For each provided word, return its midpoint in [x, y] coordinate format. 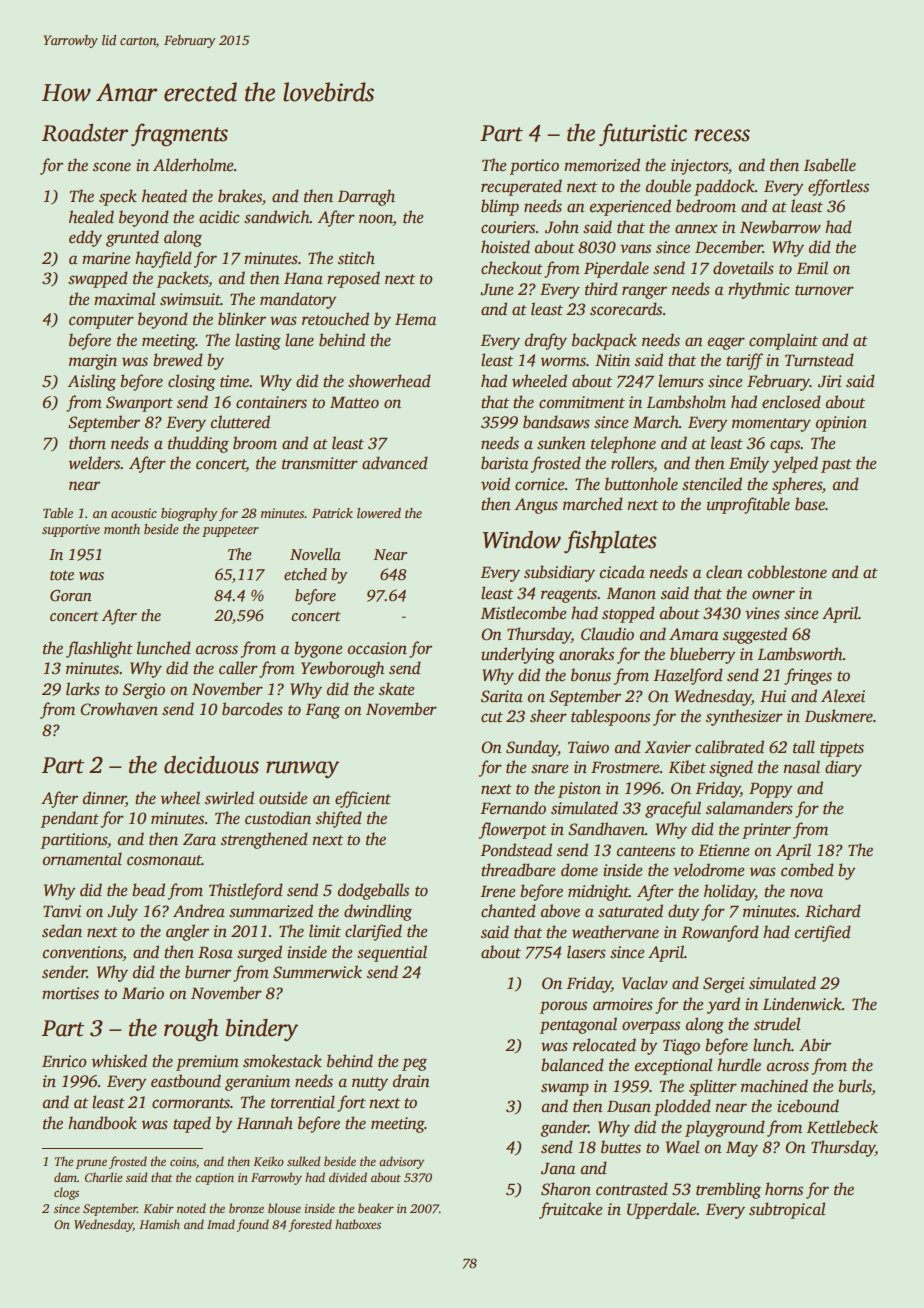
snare [549, 769]
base [810, 504]
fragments [179, 135]
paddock [724, 187]
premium [207, 1063]
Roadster [85, 133]
